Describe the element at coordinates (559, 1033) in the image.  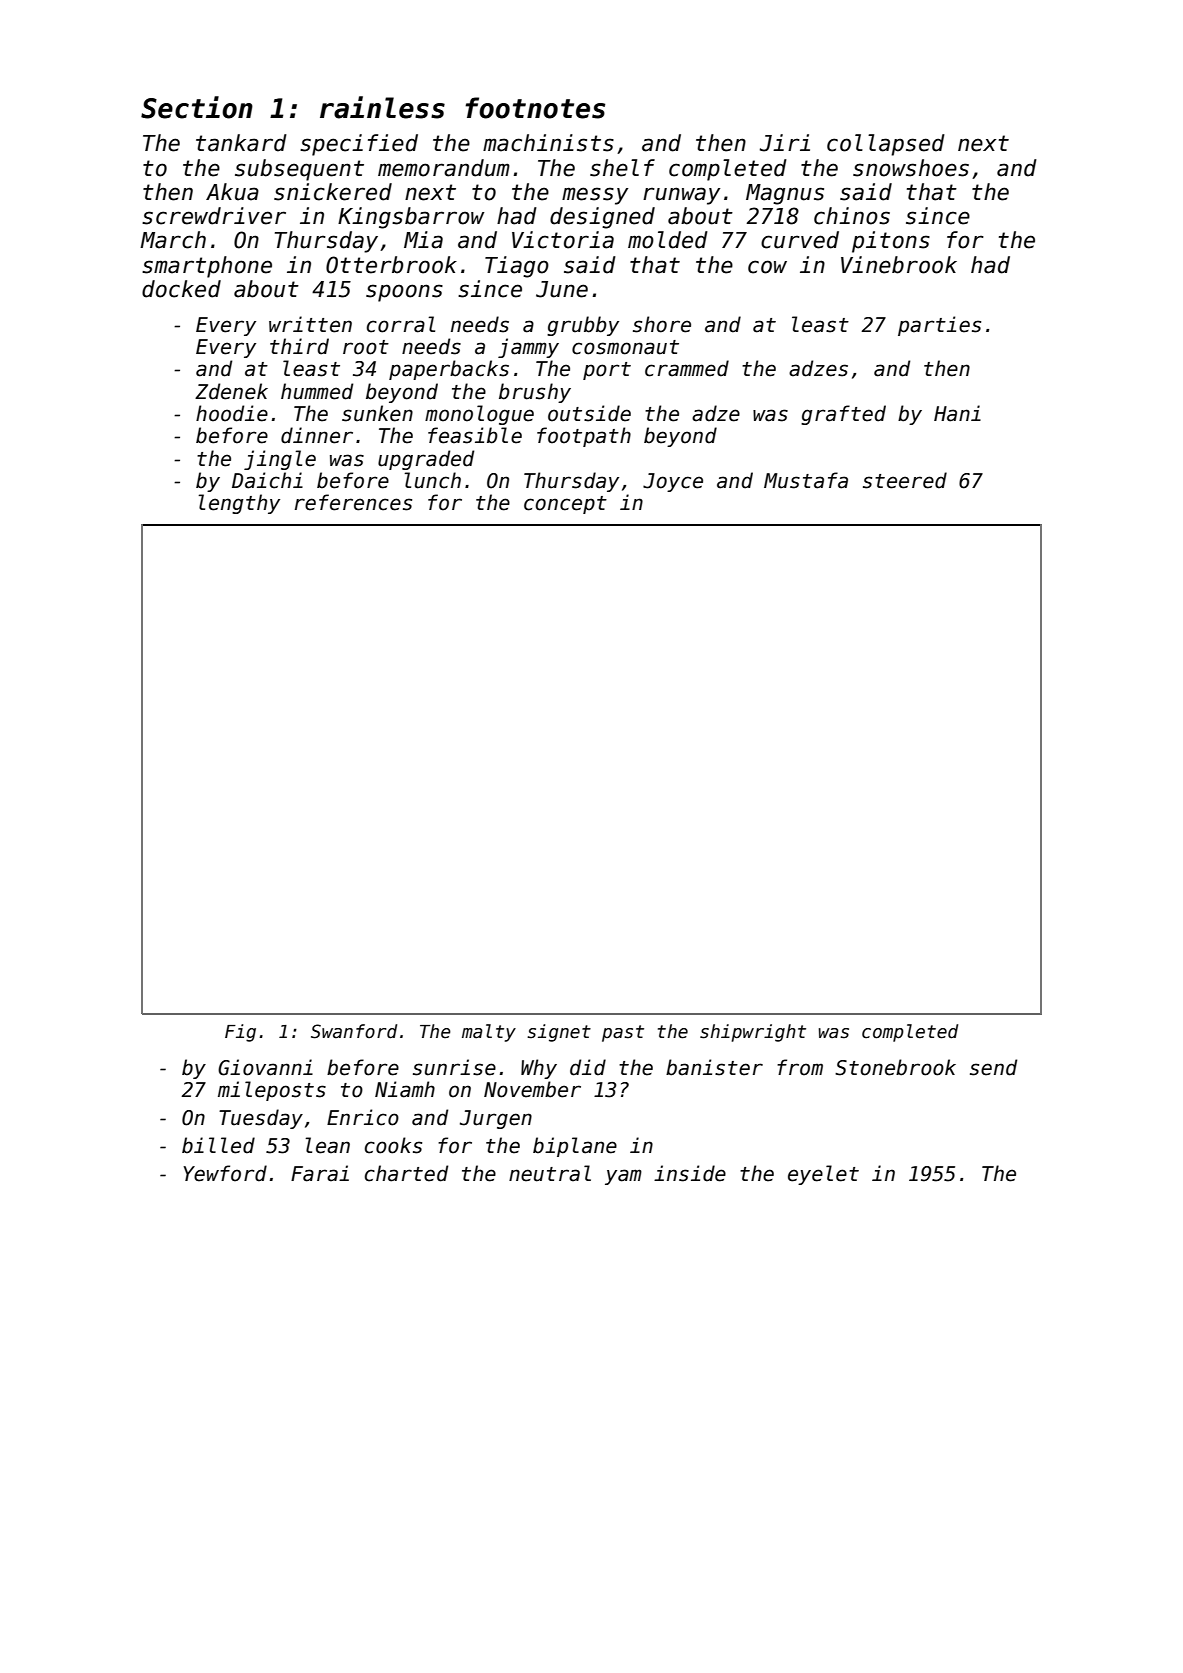
I see `signet` at that location.
